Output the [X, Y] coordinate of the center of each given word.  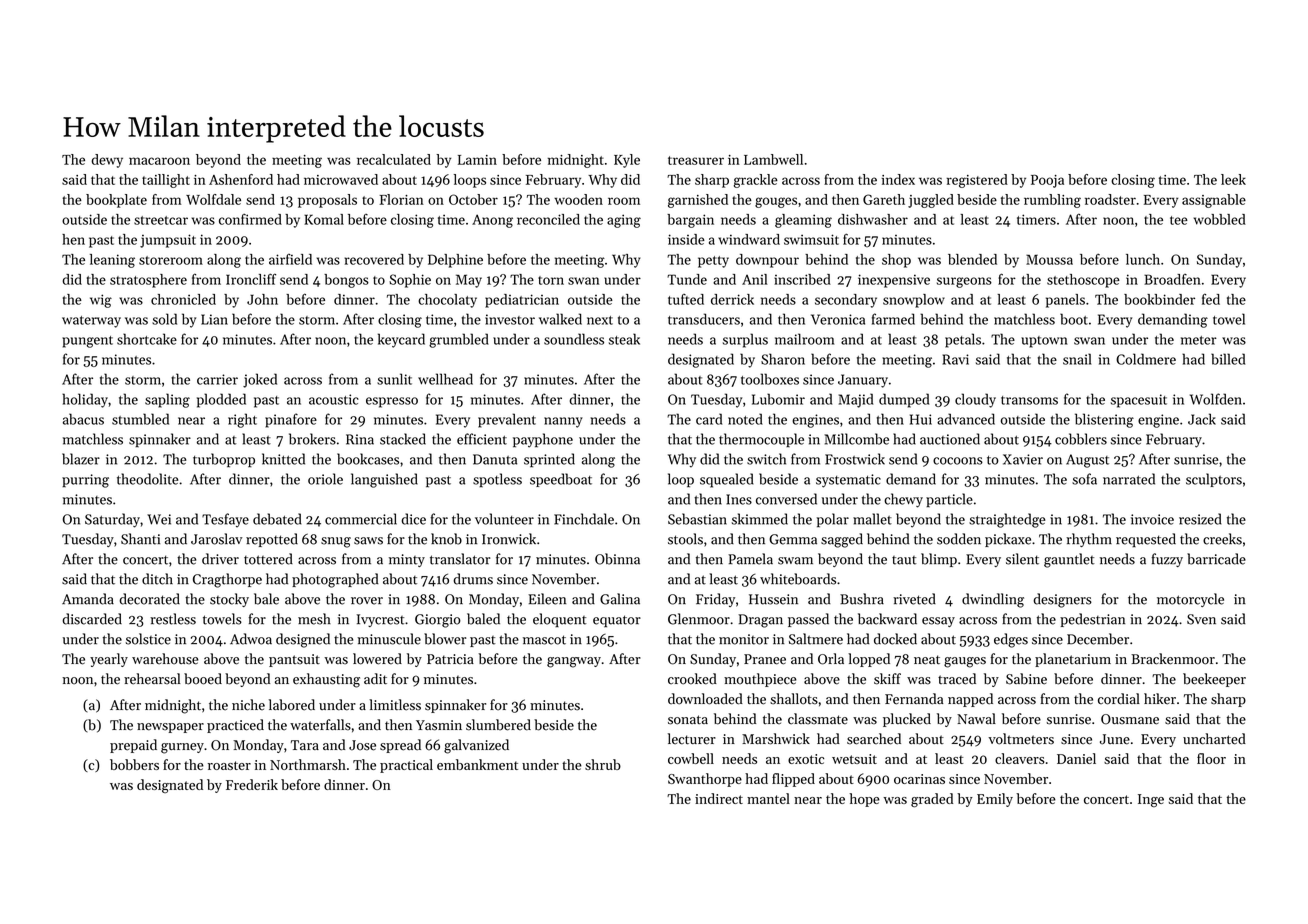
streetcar [161, 220]
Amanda [88, 599]
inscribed [802, 279]
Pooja [1047, 181]
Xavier [1023, 459]
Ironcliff [251, 279]
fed [1211, 299]
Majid [856, 400]
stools [685, 539]
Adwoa [251, 639]
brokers [312, 439]
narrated [1129, 479]
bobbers [134, 764]
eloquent [560, 620]
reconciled [548, 219]
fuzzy [1167, 560]
